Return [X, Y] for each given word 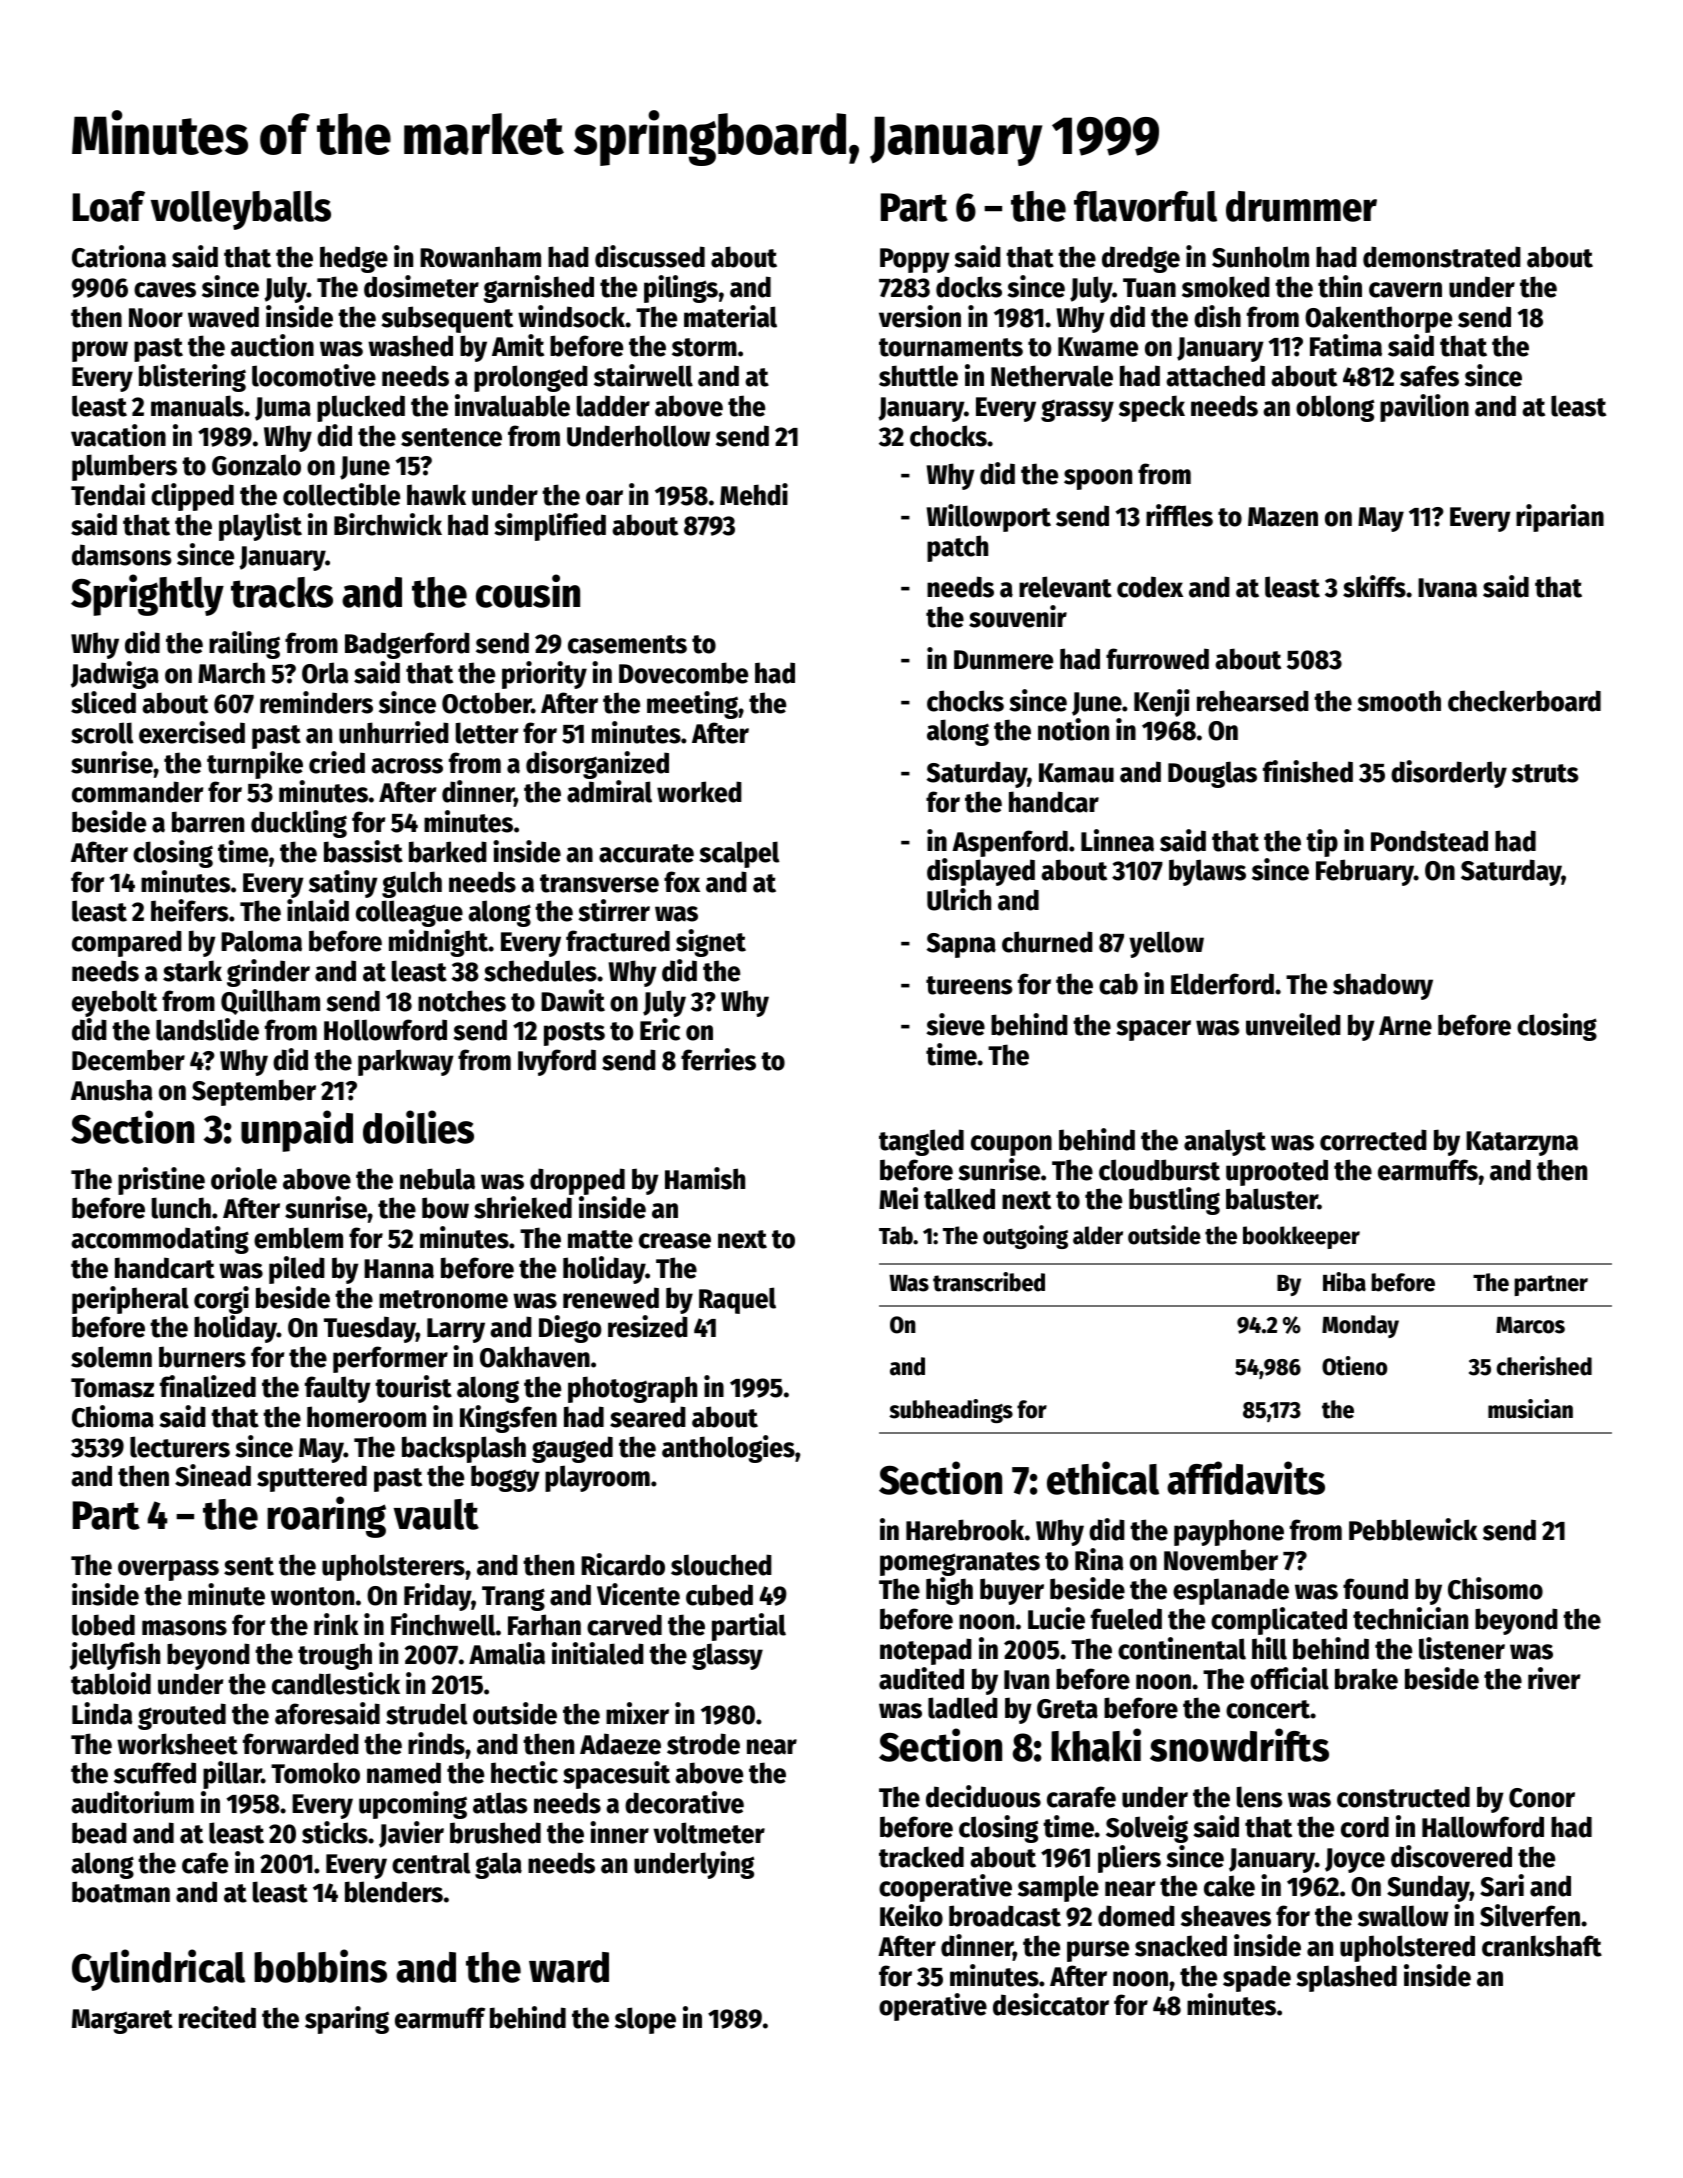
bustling [1174, 1201]
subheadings [951, 1411]
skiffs [1374, 586]
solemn [111, 1357]
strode [703, 1744]
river [1554, 1678]
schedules [540, 971]
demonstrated [1442, 257]
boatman [121, 1892]
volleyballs [241, 210]
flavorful [1145, 206]
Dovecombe [683, 673]
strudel [426, 1714]
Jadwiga [115, 675]
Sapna [961, 945]
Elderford [1222, 984]
